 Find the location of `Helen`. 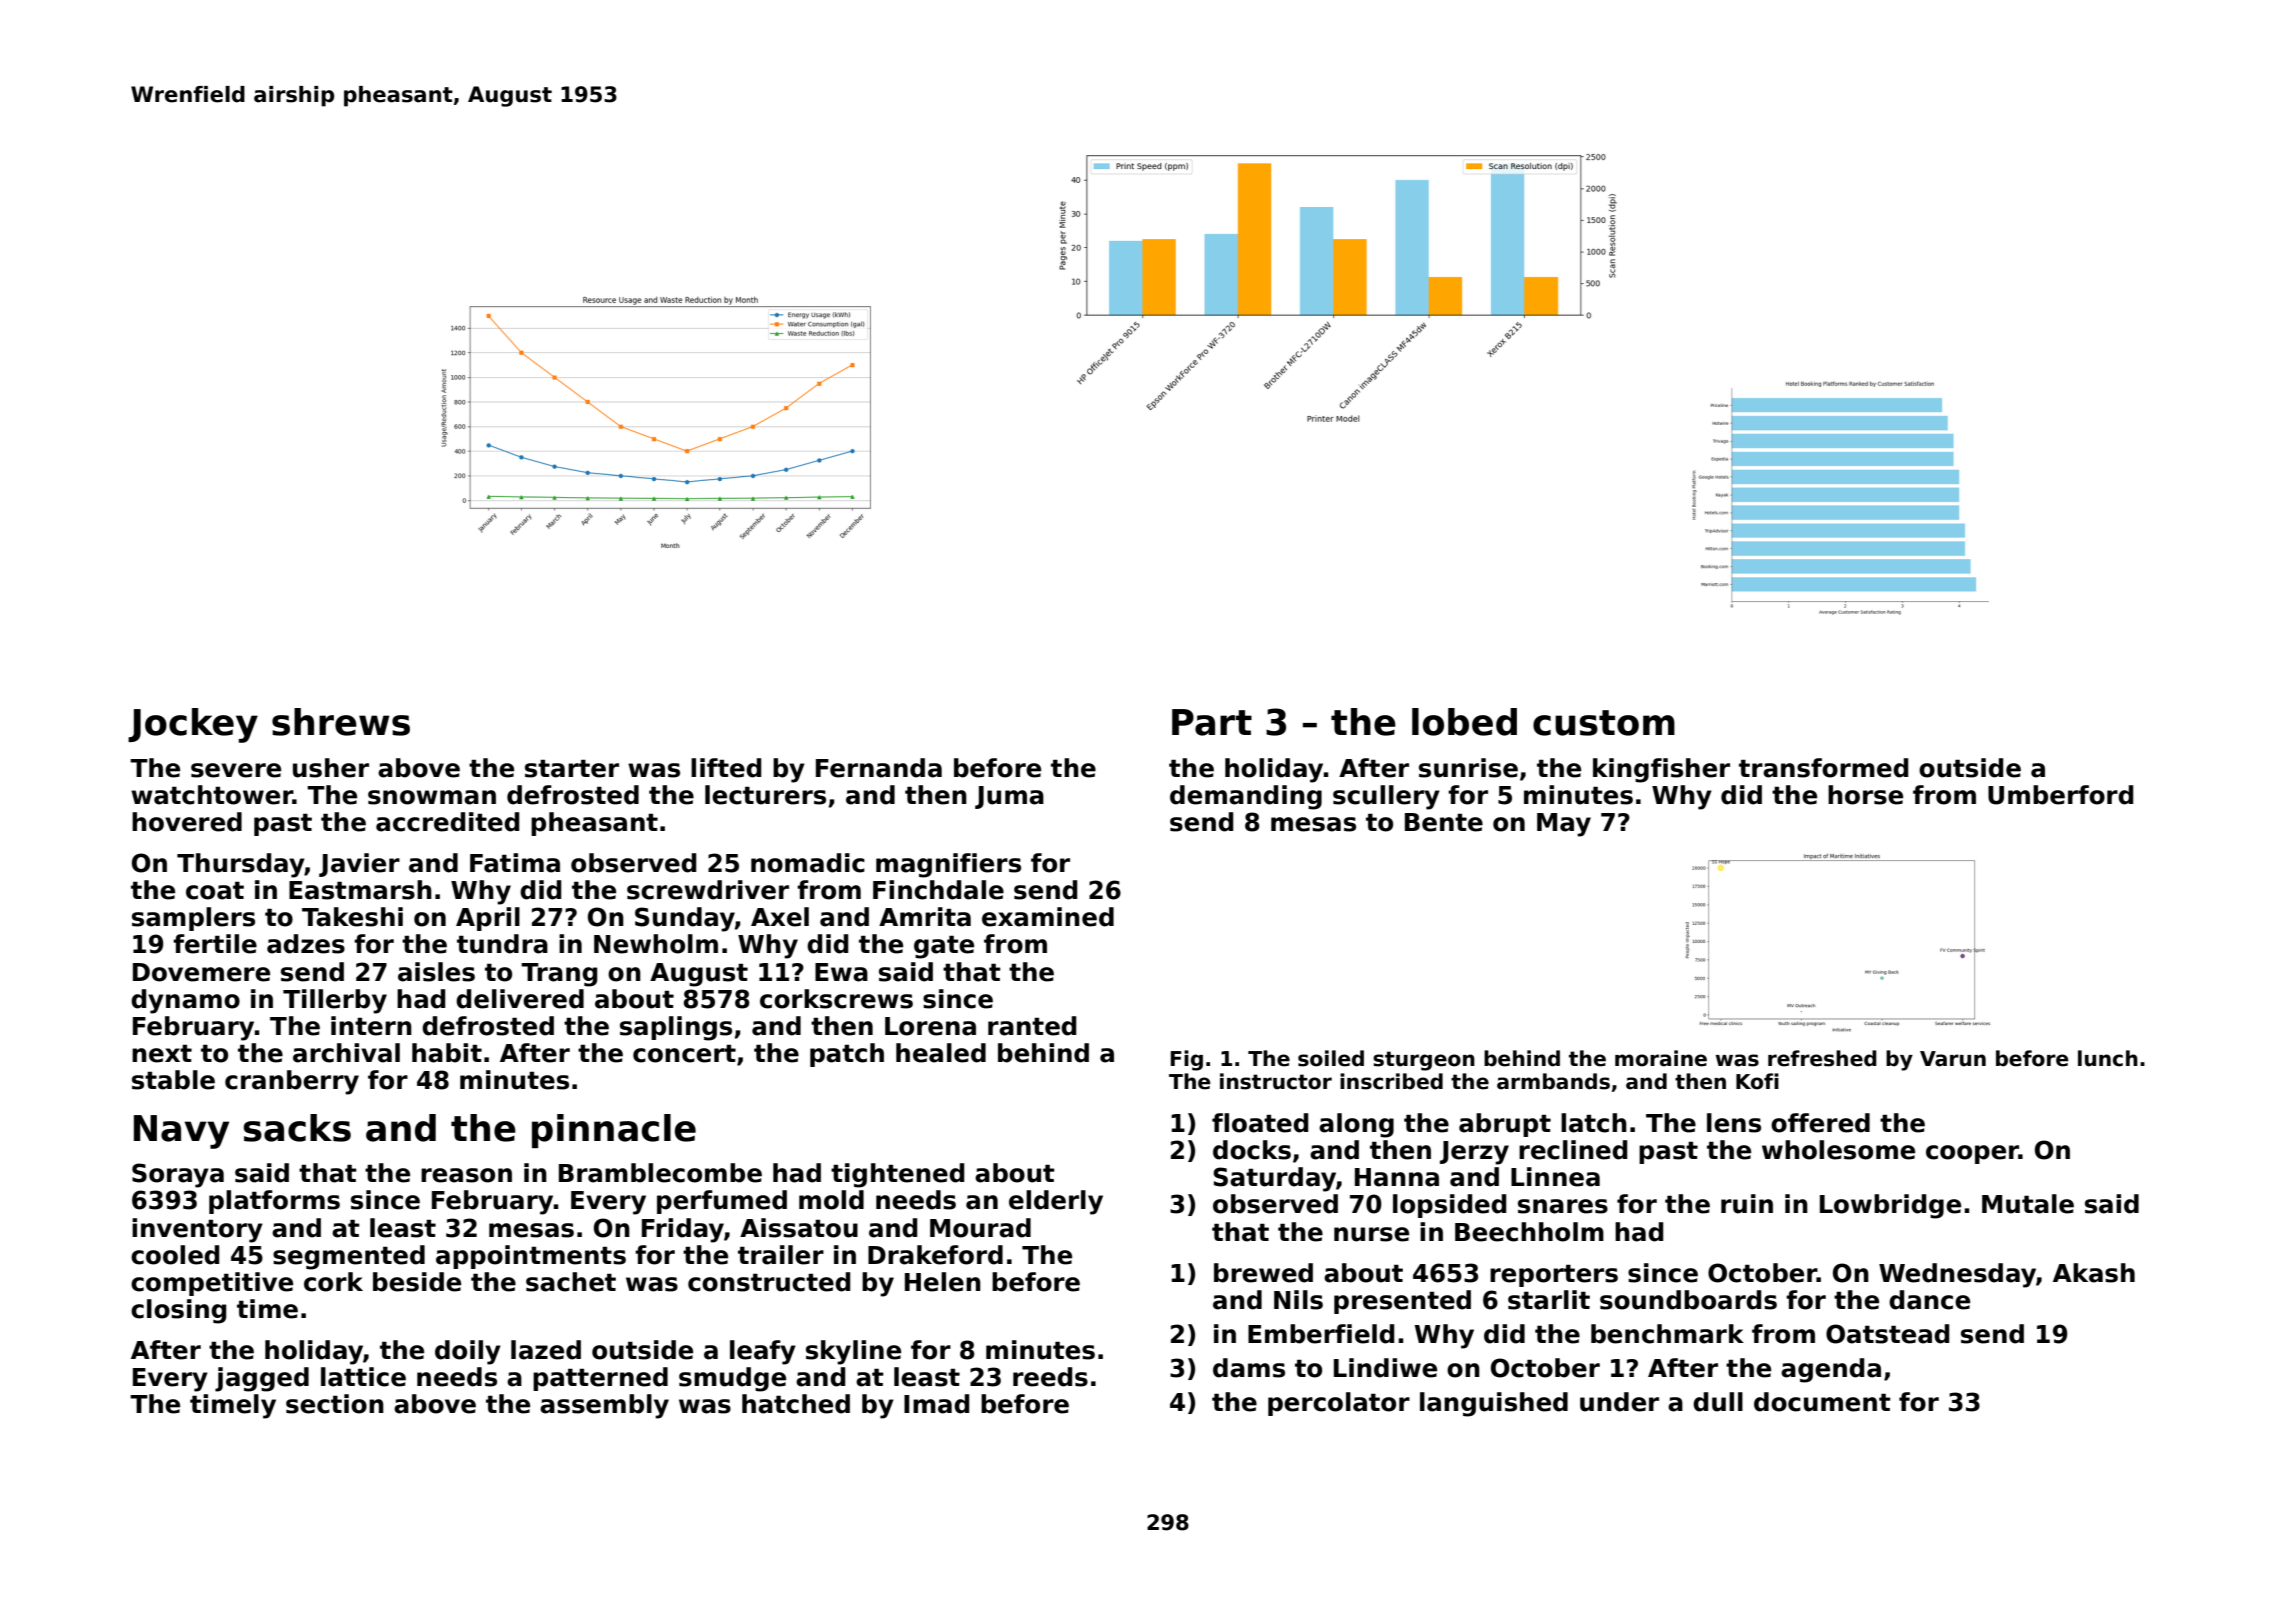

Helen is located at coordinates (943, 1282).
